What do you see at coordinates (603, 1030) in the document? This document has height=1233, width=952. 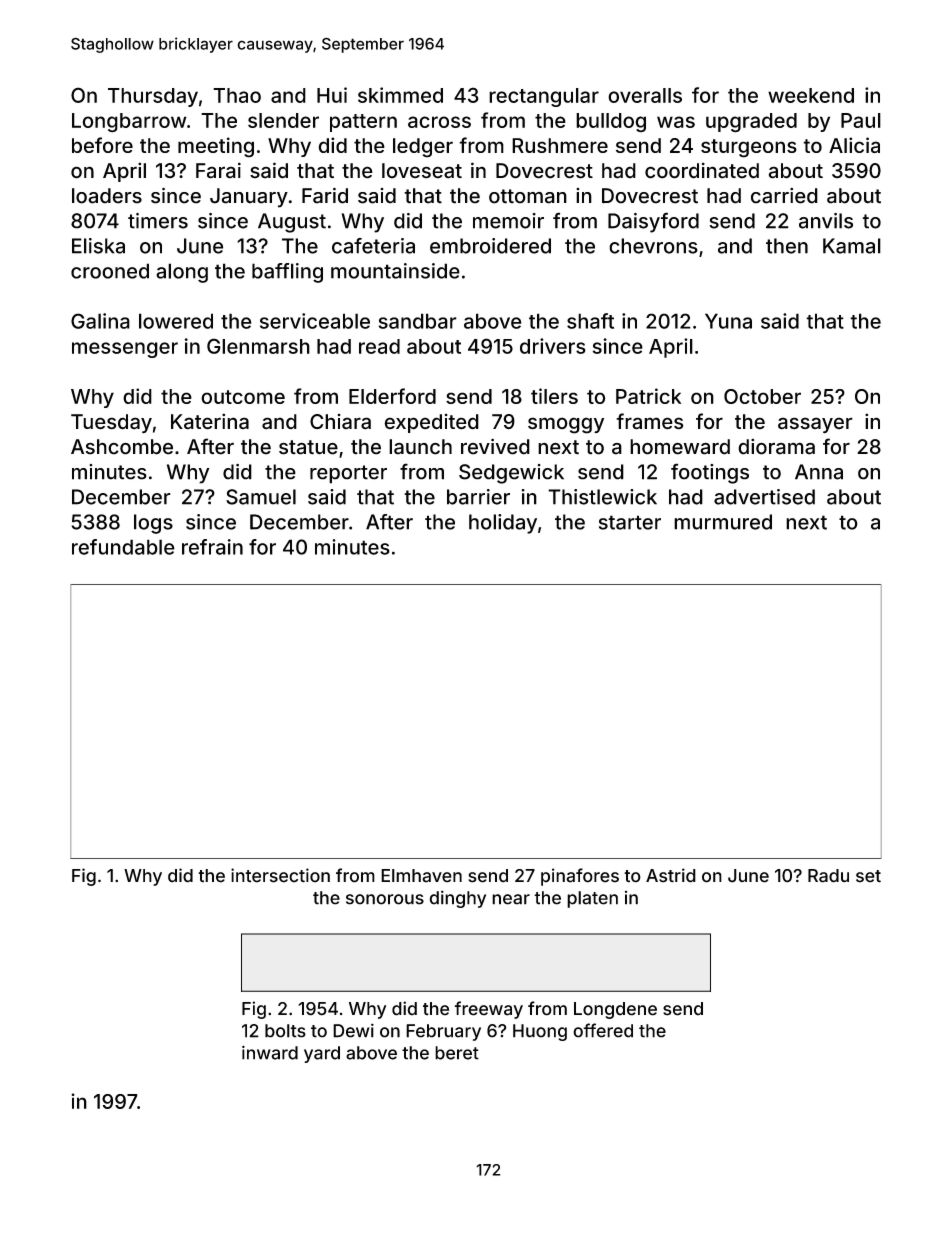 I see `offered` at bounding box center [603, 1030].
